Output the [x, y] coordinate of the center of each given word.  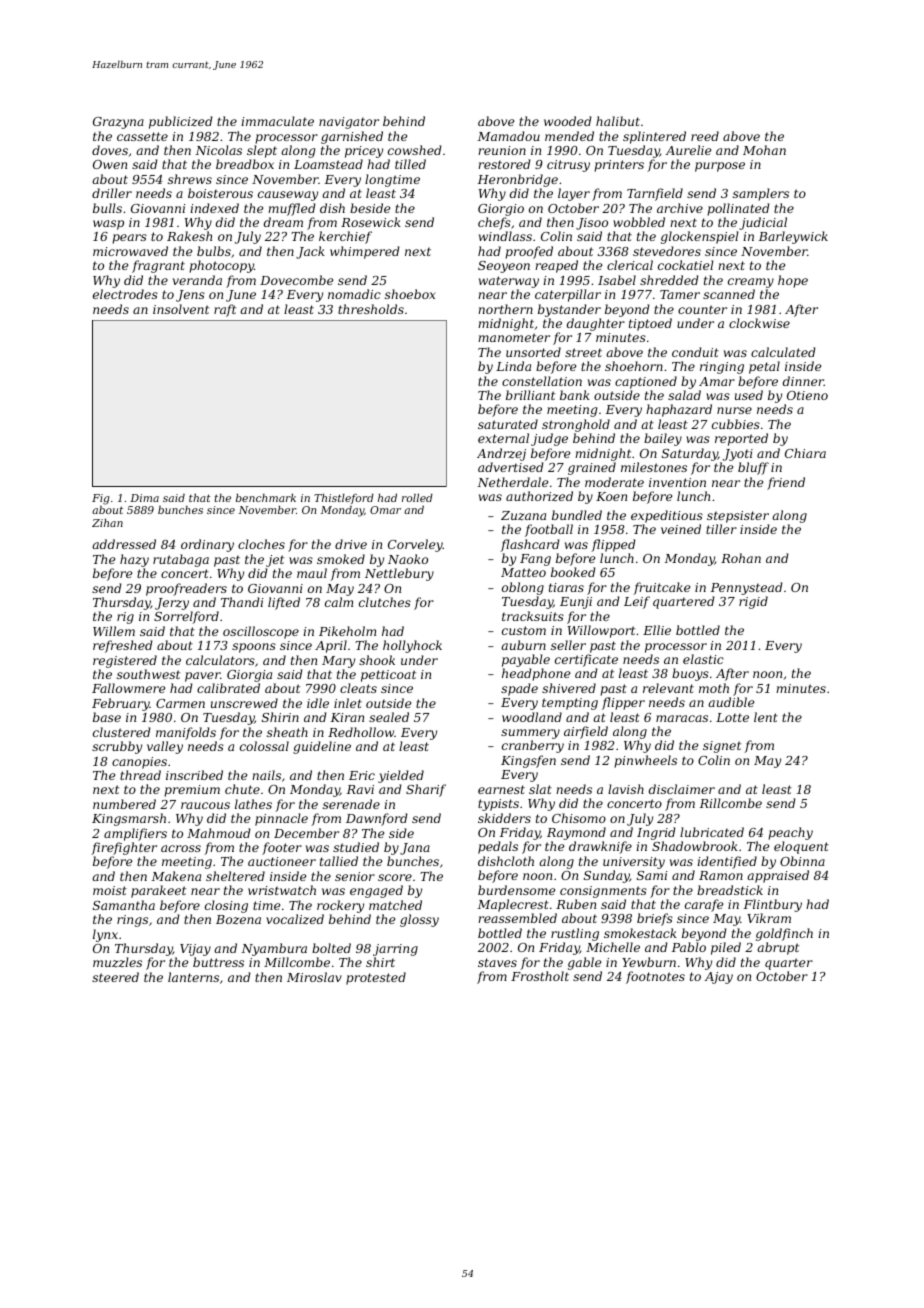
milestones [654, 467]
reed [705, 136]
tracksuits [533, 616]
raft [225, 310]
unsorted [533, 352]
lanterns [193, 977]
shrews [190, 179]
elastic [703, 659]
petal [764, 367]
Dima [144, 498]
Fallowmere [128, 688]
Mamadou [509, 136]
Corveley [415, 545]
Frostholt [540, 976]
